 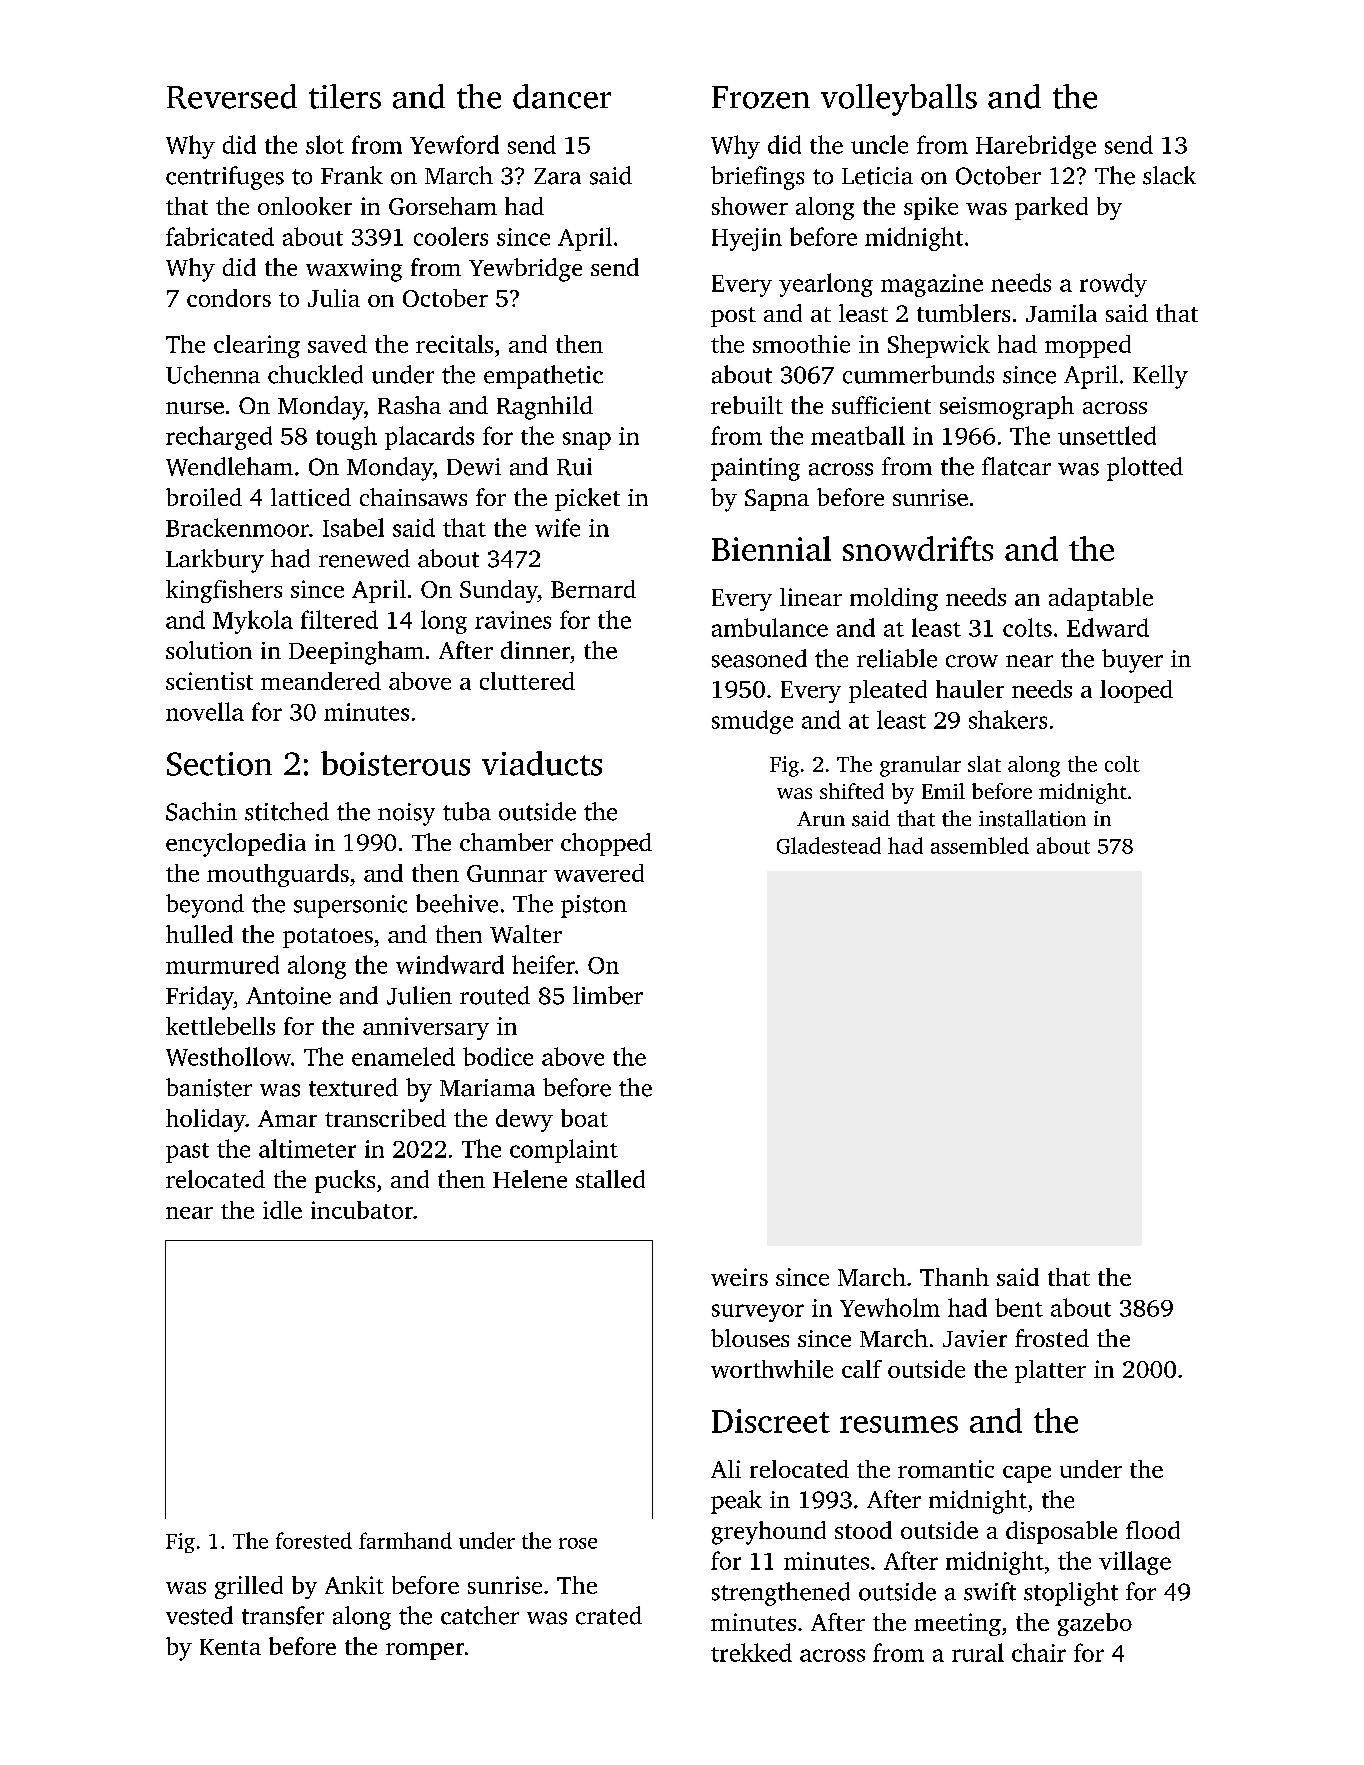 I want to click on Sapna, so click(x=777, y=500).
